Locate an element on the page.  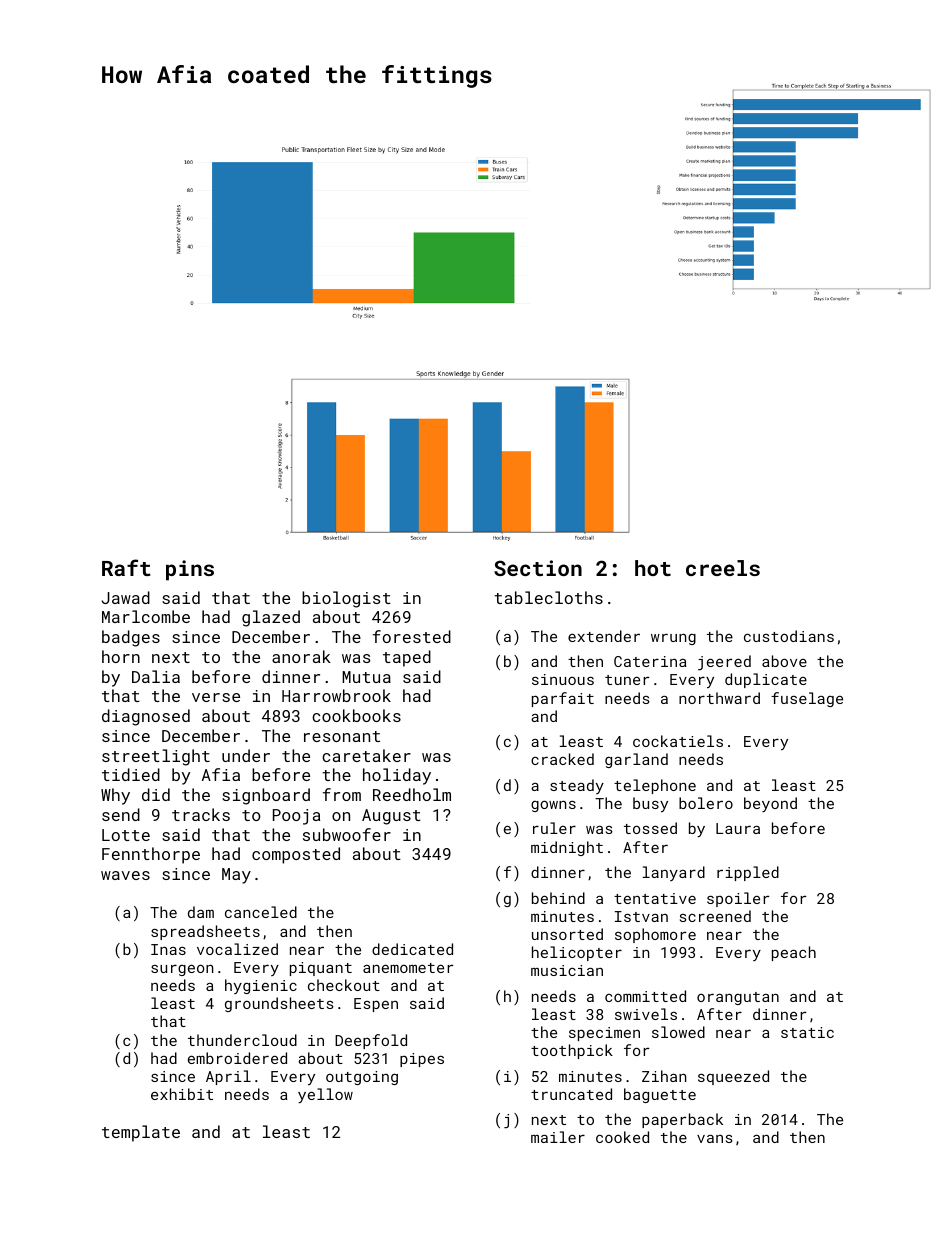
beyond is located at coordinates (770, 804).
